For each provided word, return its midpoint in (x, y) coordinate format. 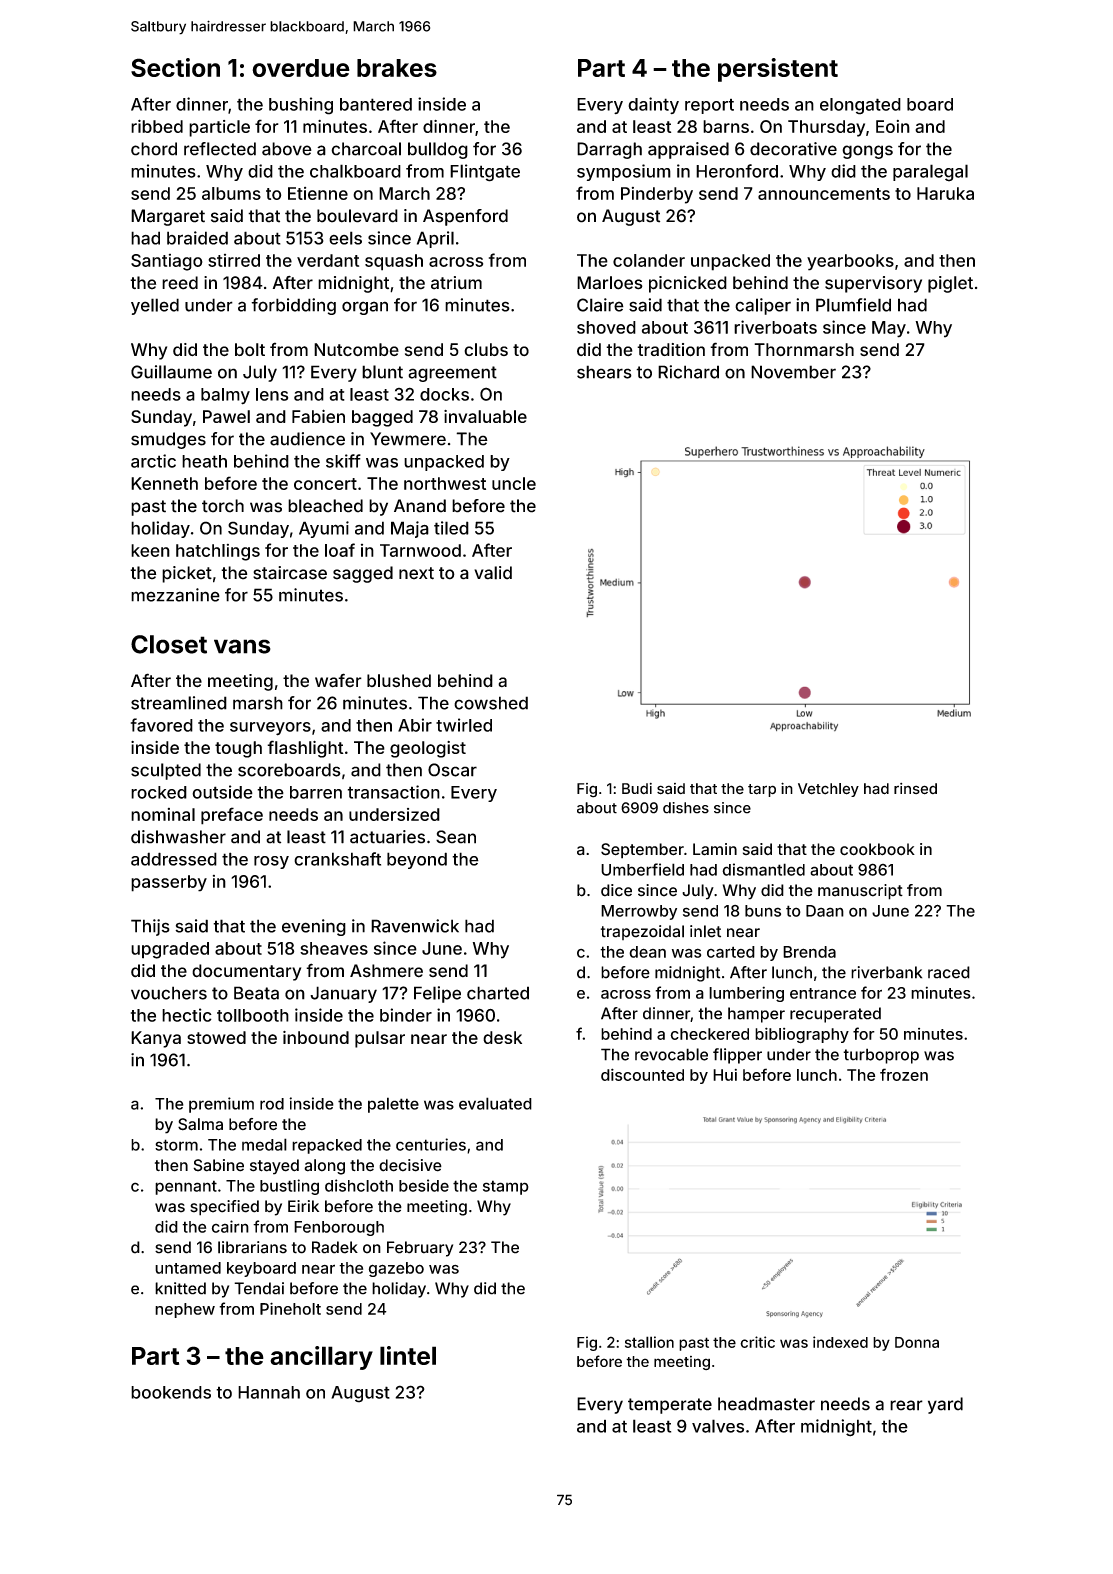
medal (264, 1144)
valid (493, 573)
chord (154, 149)
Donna (917, 1342)
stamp (506, 1187)
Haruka (945, 193)
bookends (171, 1392)
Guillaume (171, 372)
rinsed (915, 789)
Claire (600, 305)
